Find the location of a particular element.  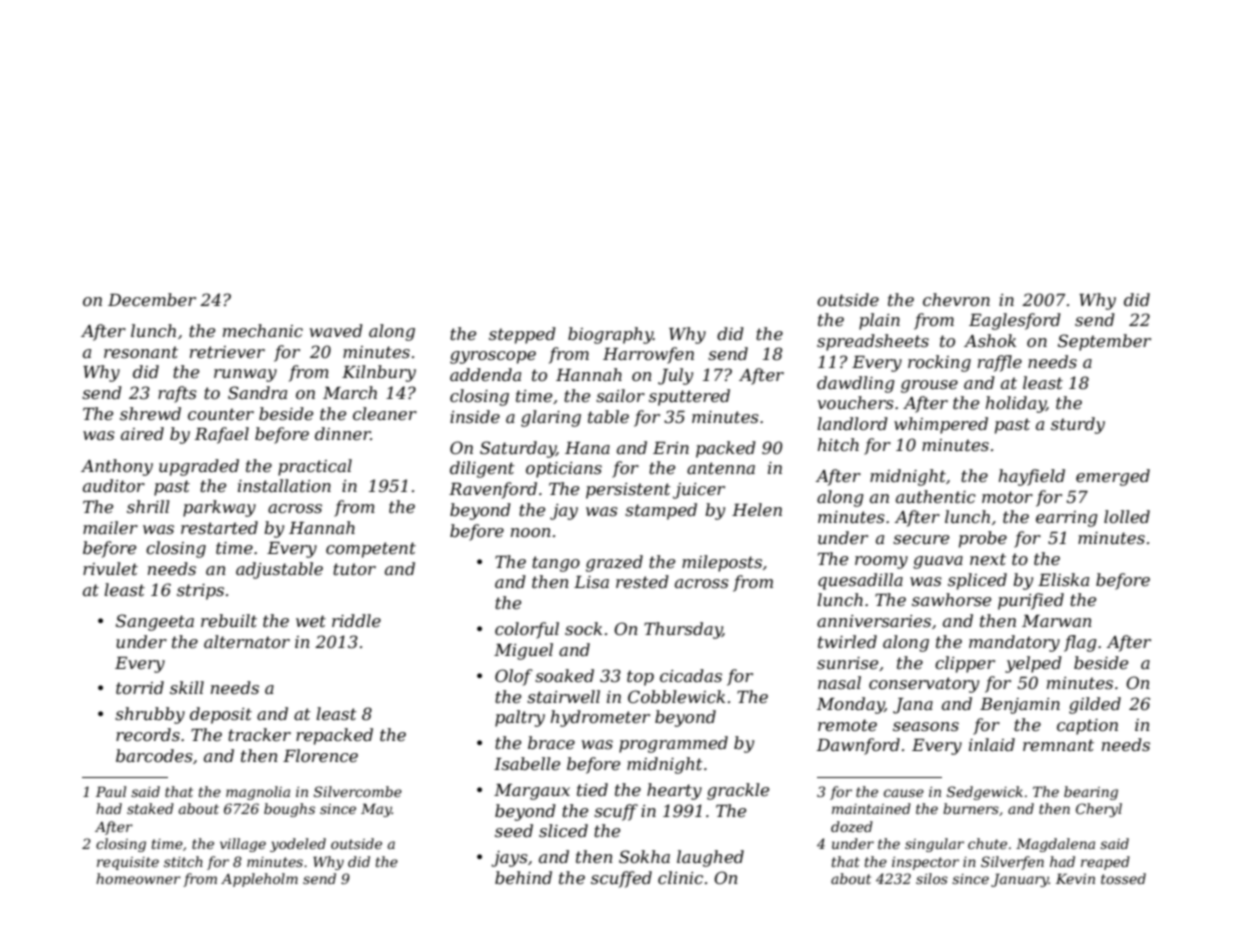

brace is located at coordinates (551, 742).
